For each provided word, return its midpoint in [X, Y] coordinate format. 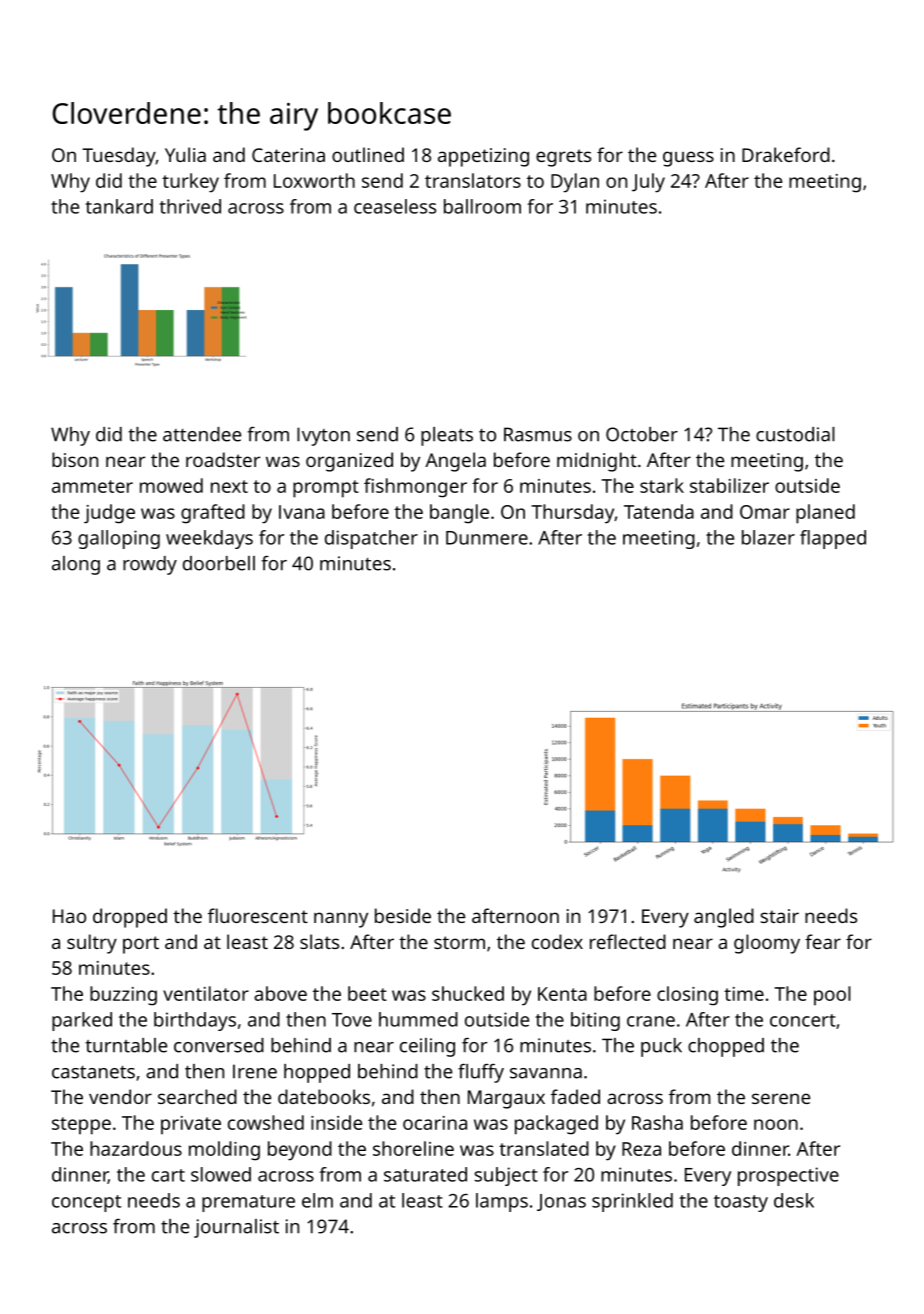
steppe [81, 1126]
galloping [119, 539]
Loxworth [314, 180]
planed [825, 514]
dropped [130, 918]
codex [557, 941]
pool [832, 996]
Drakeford [786, 154]
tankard [119, 206]
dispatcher [371, 539]
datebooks [324, 1096]
